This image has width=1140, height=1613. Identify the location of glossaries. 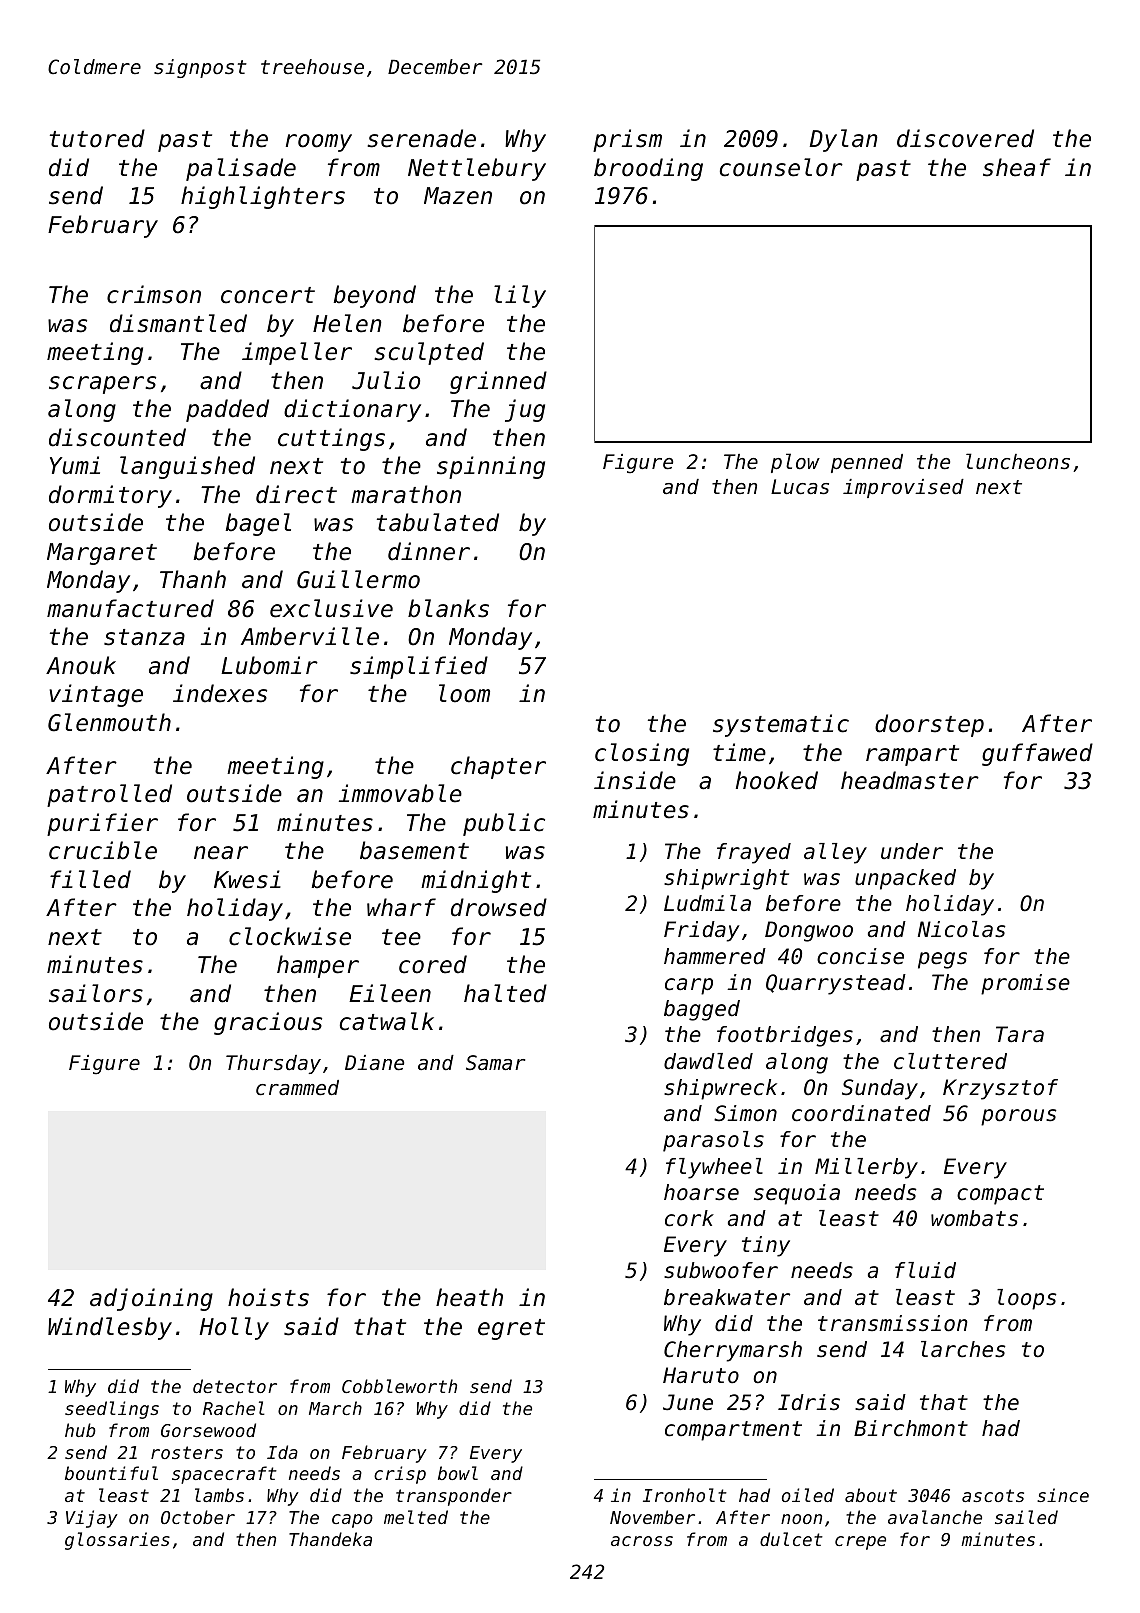
(117, 1541).
